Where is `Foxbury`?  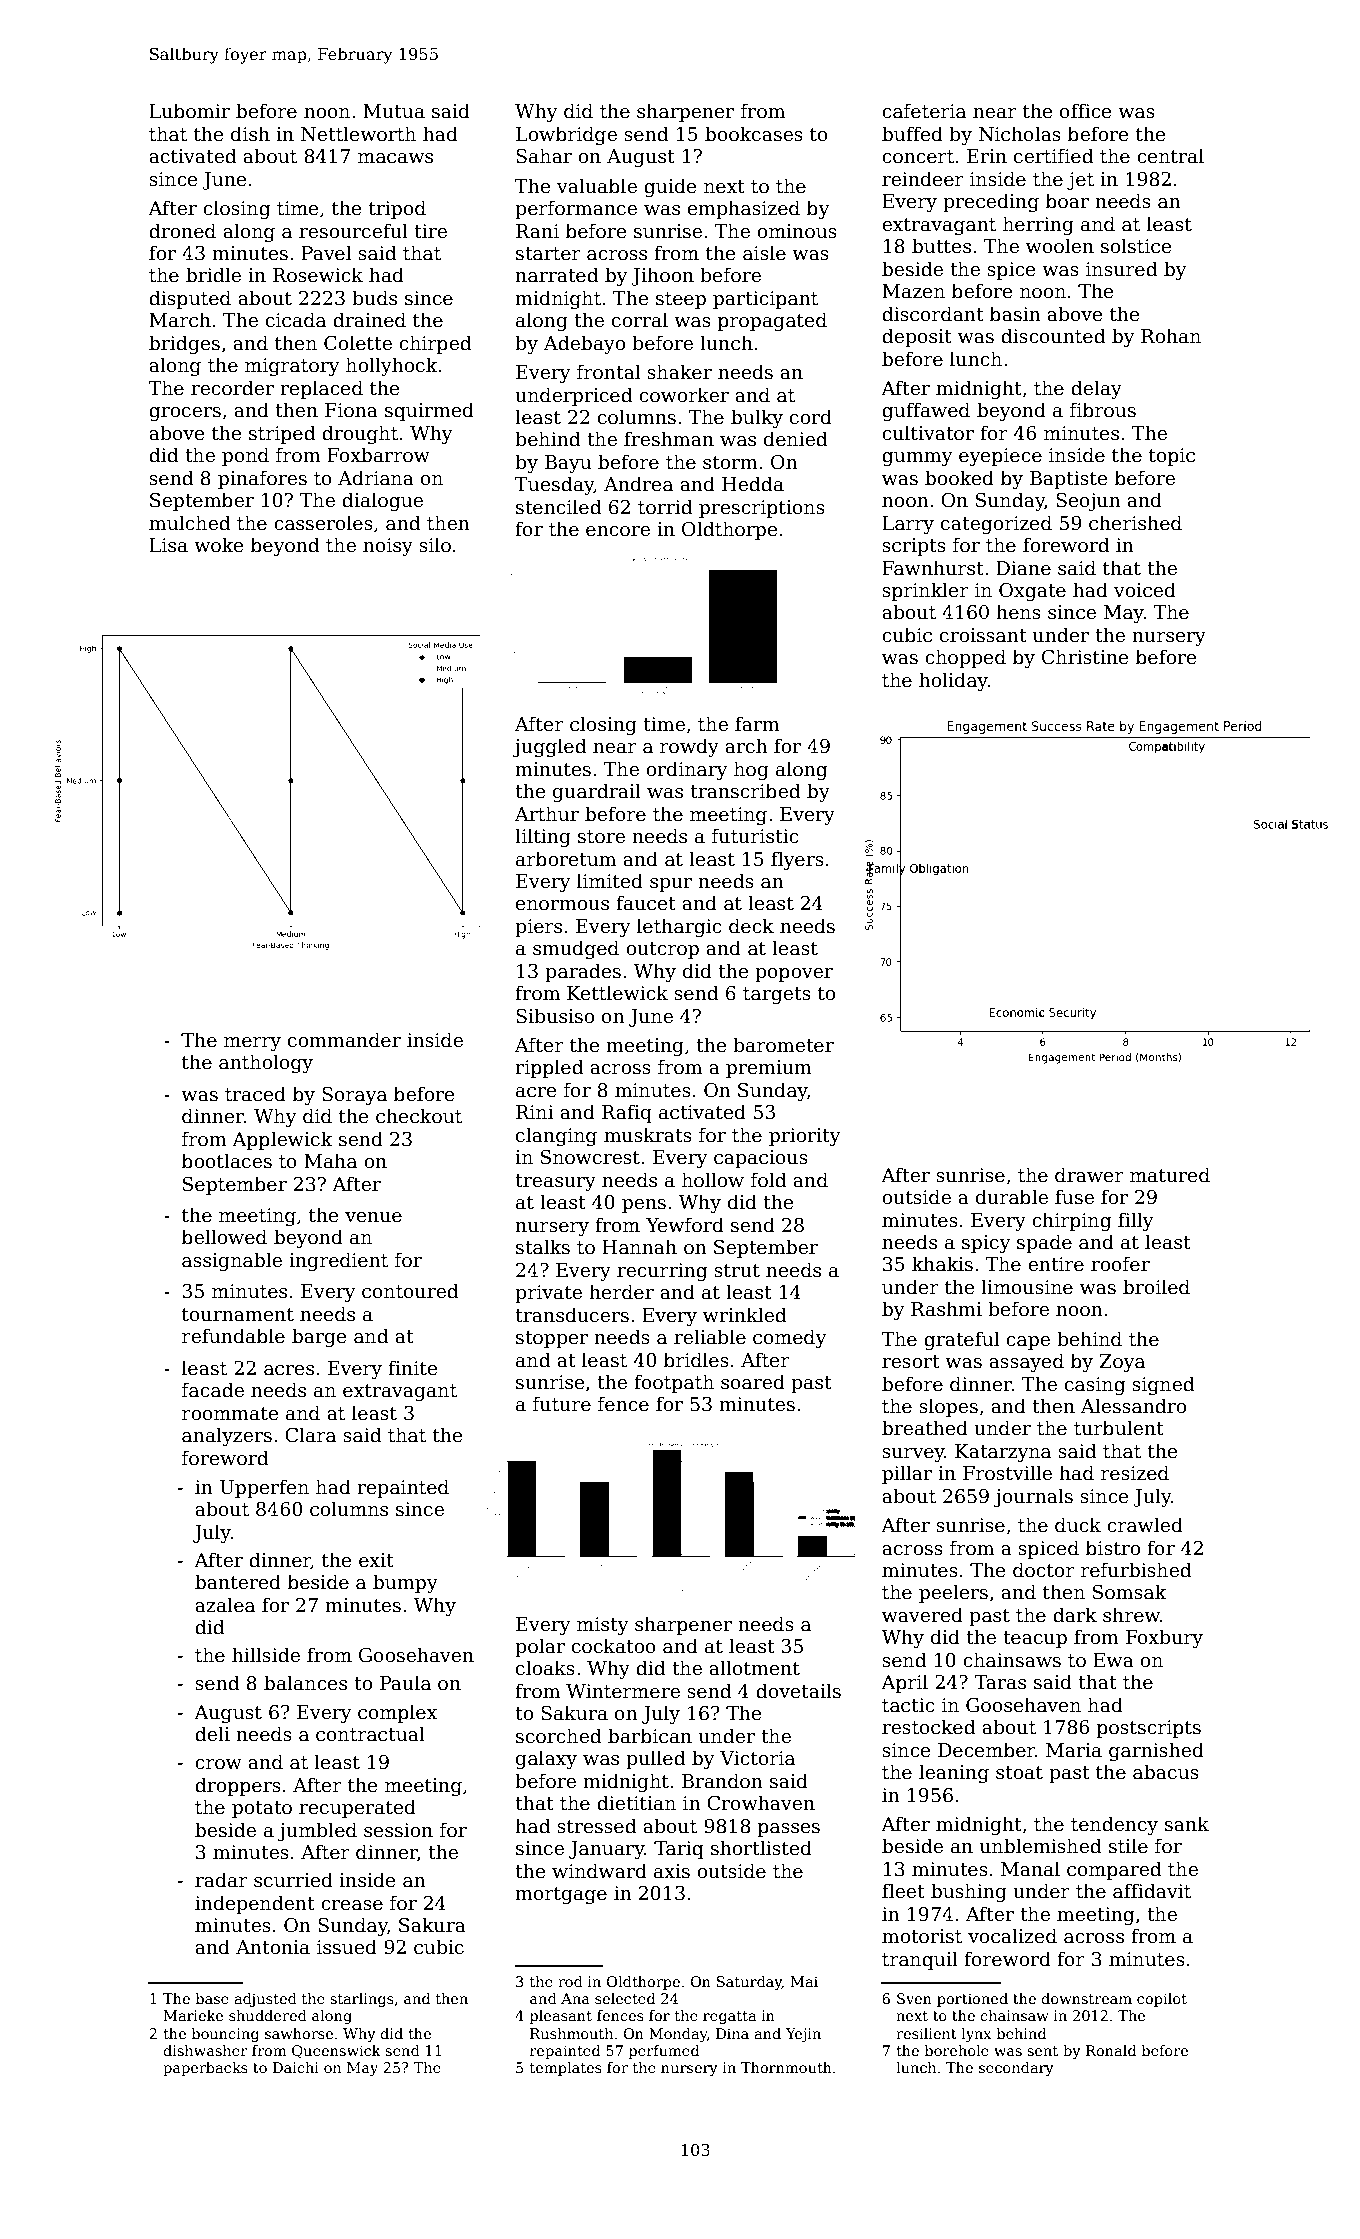 Foxbury is located at coordinates (1164, 1638).
